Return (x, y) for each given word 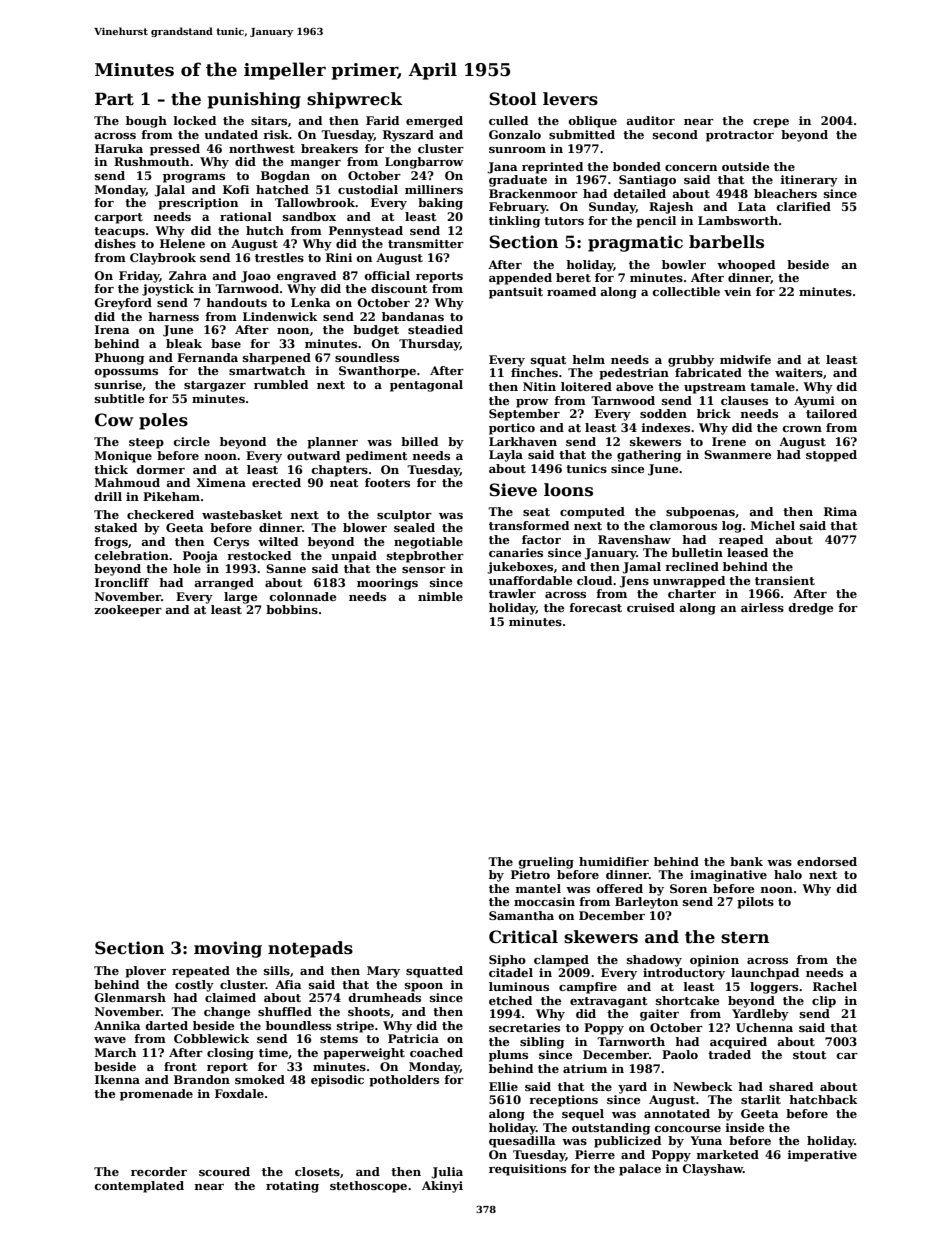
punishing (254, 100)
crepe (771, 123)
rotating (292, 1187)
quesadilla (522, 1142)
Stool (513, 99)
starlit (761, 1099)
